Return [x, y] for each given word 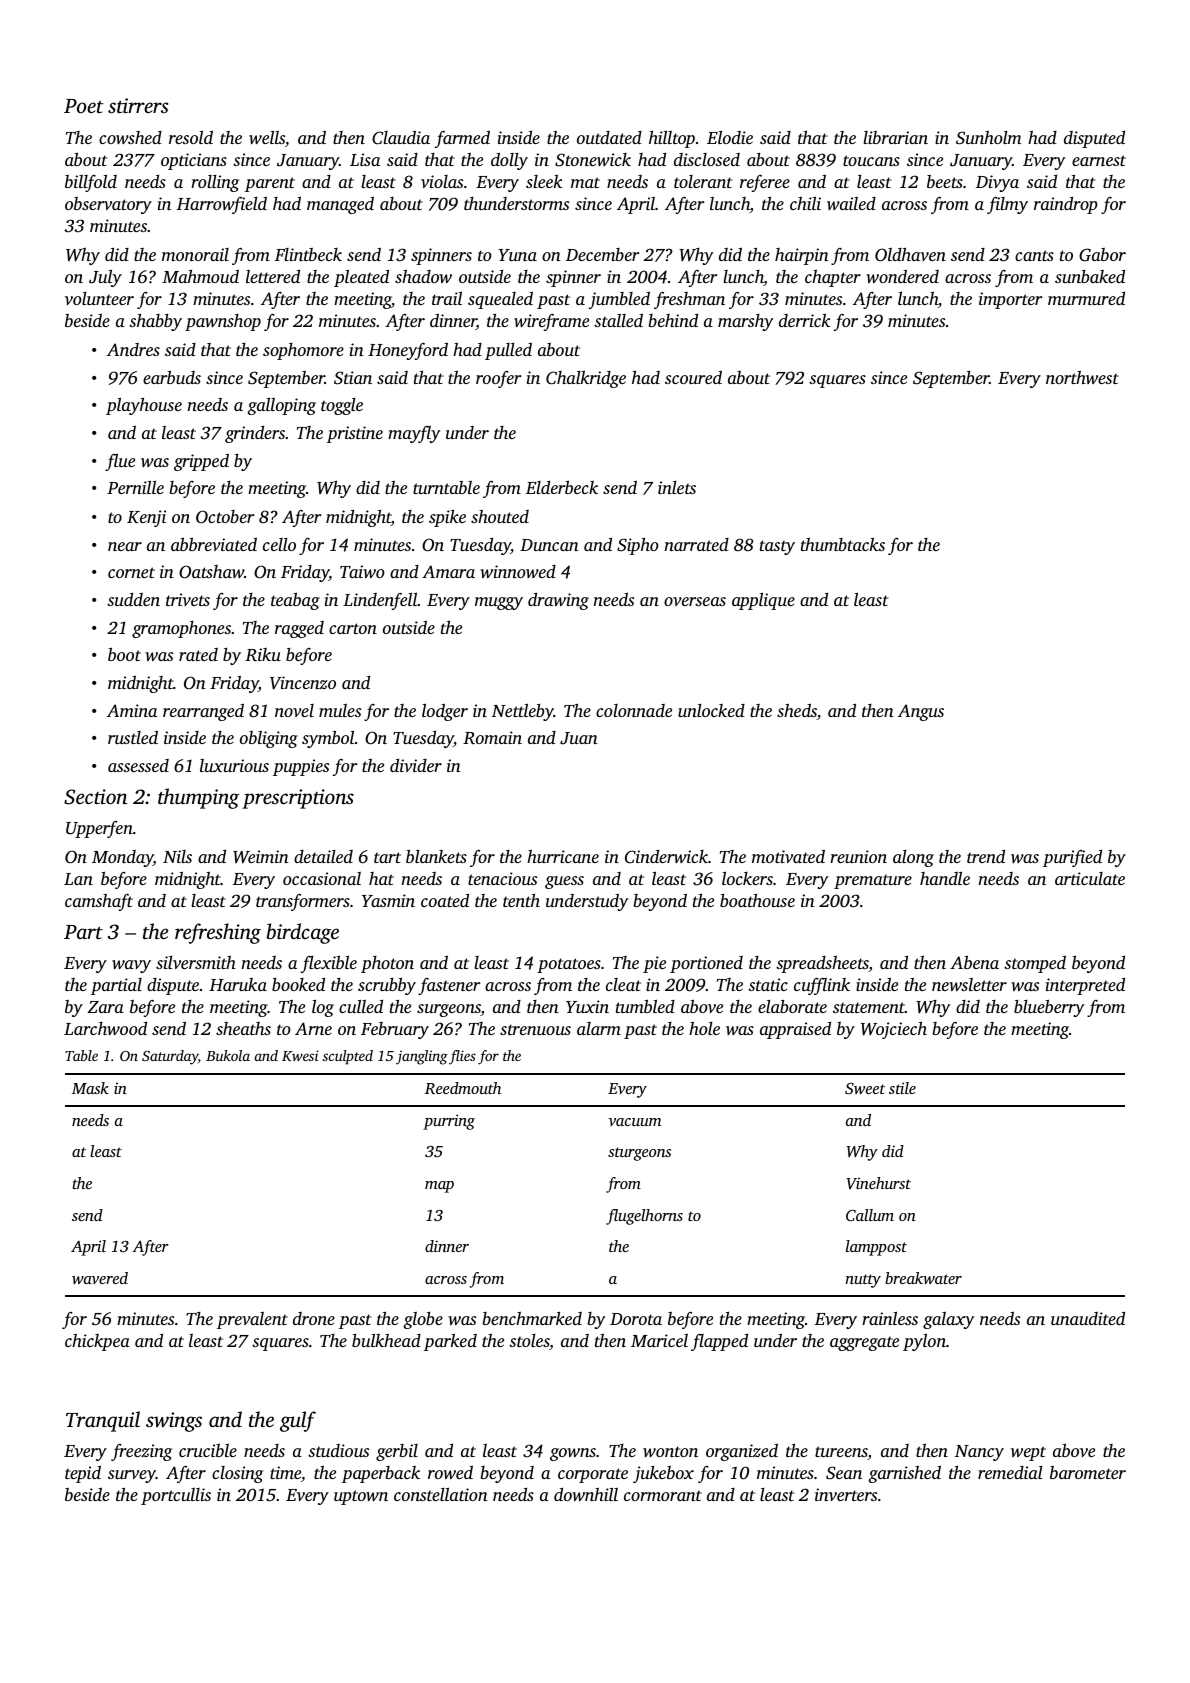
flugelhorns [644, 1217]
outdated [609, 137]
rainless [890, 1318]
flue [120, 462]
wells [267, 137]
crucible [208, 1450]
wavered [100, 1278]
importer [1011, 300]
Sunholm [988, 138]
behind [673, 320]
